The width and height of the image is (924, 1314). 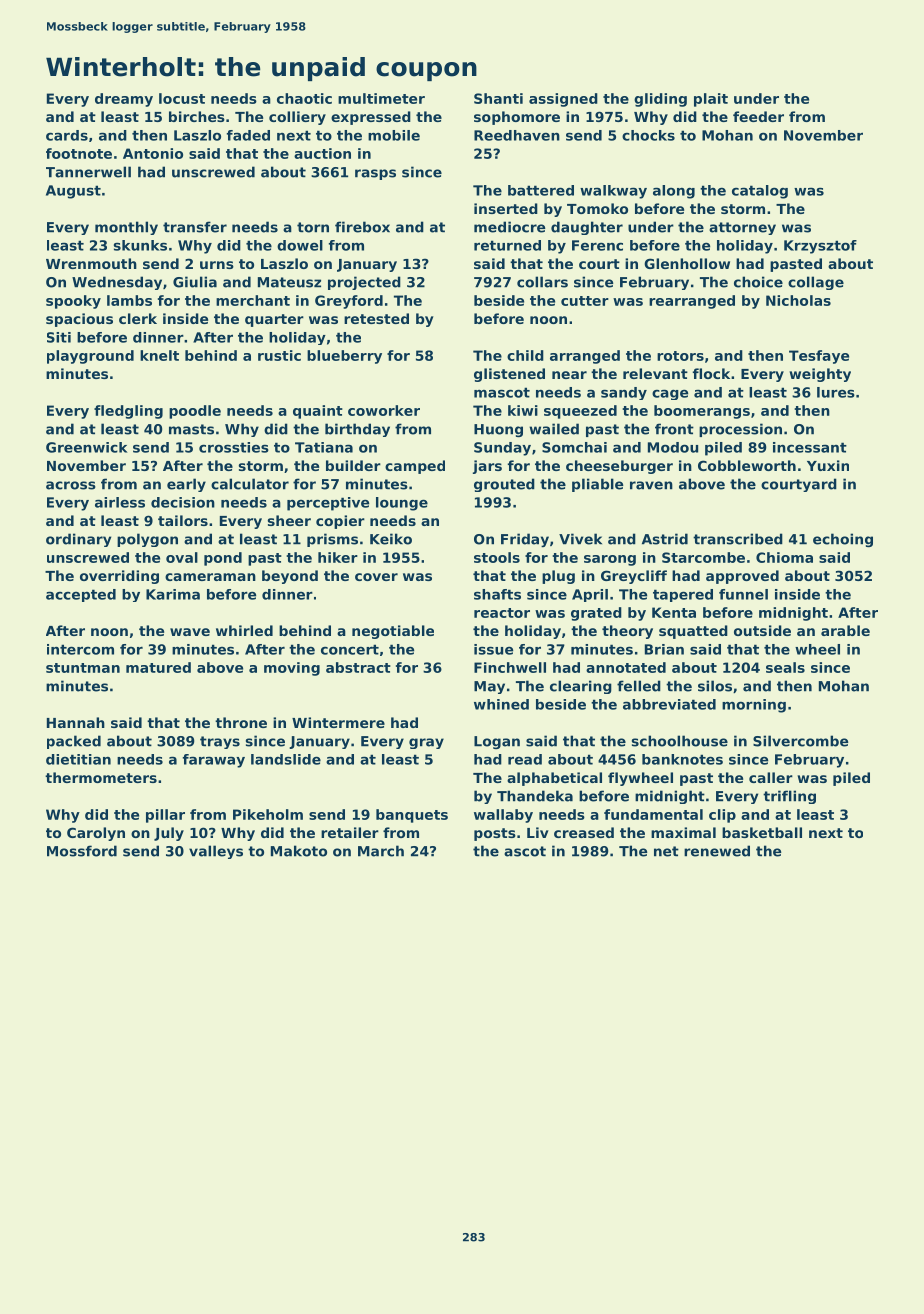 What do you see at coordinates (771, 777) in the image?
I see `caller` at bounding box center [771, 777].
